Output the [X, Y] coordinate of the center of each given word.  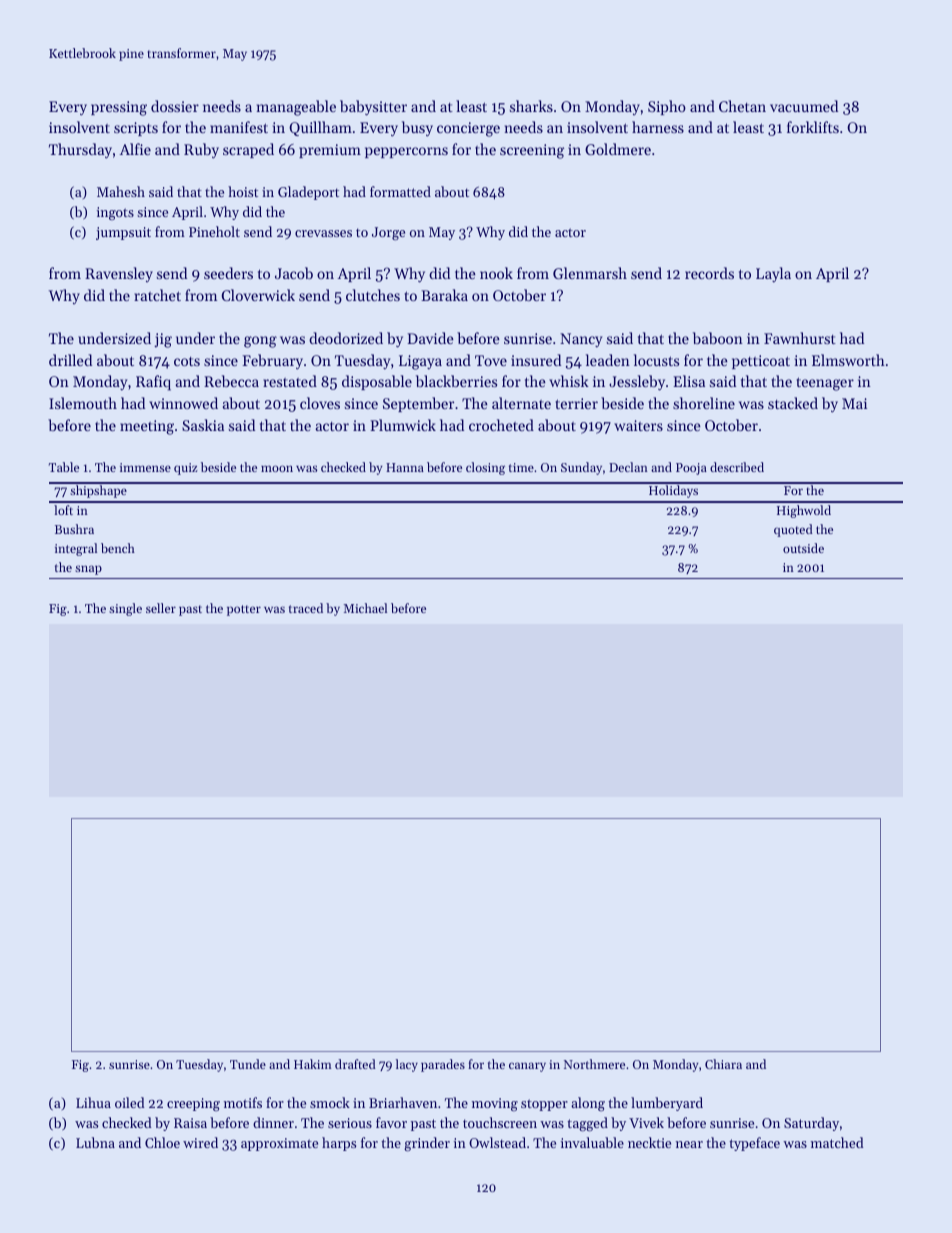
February [272, 362]
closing [485, 468]
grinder [427, 1144]
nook [496, 273]
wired [200, 1142]
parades [443, 1065]
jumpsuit [123, 233]
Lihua [93, 1102]
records [709, 273]
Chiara [723, 1064]
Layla [773, 275]
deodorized [346, 338]
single [125, 609]
